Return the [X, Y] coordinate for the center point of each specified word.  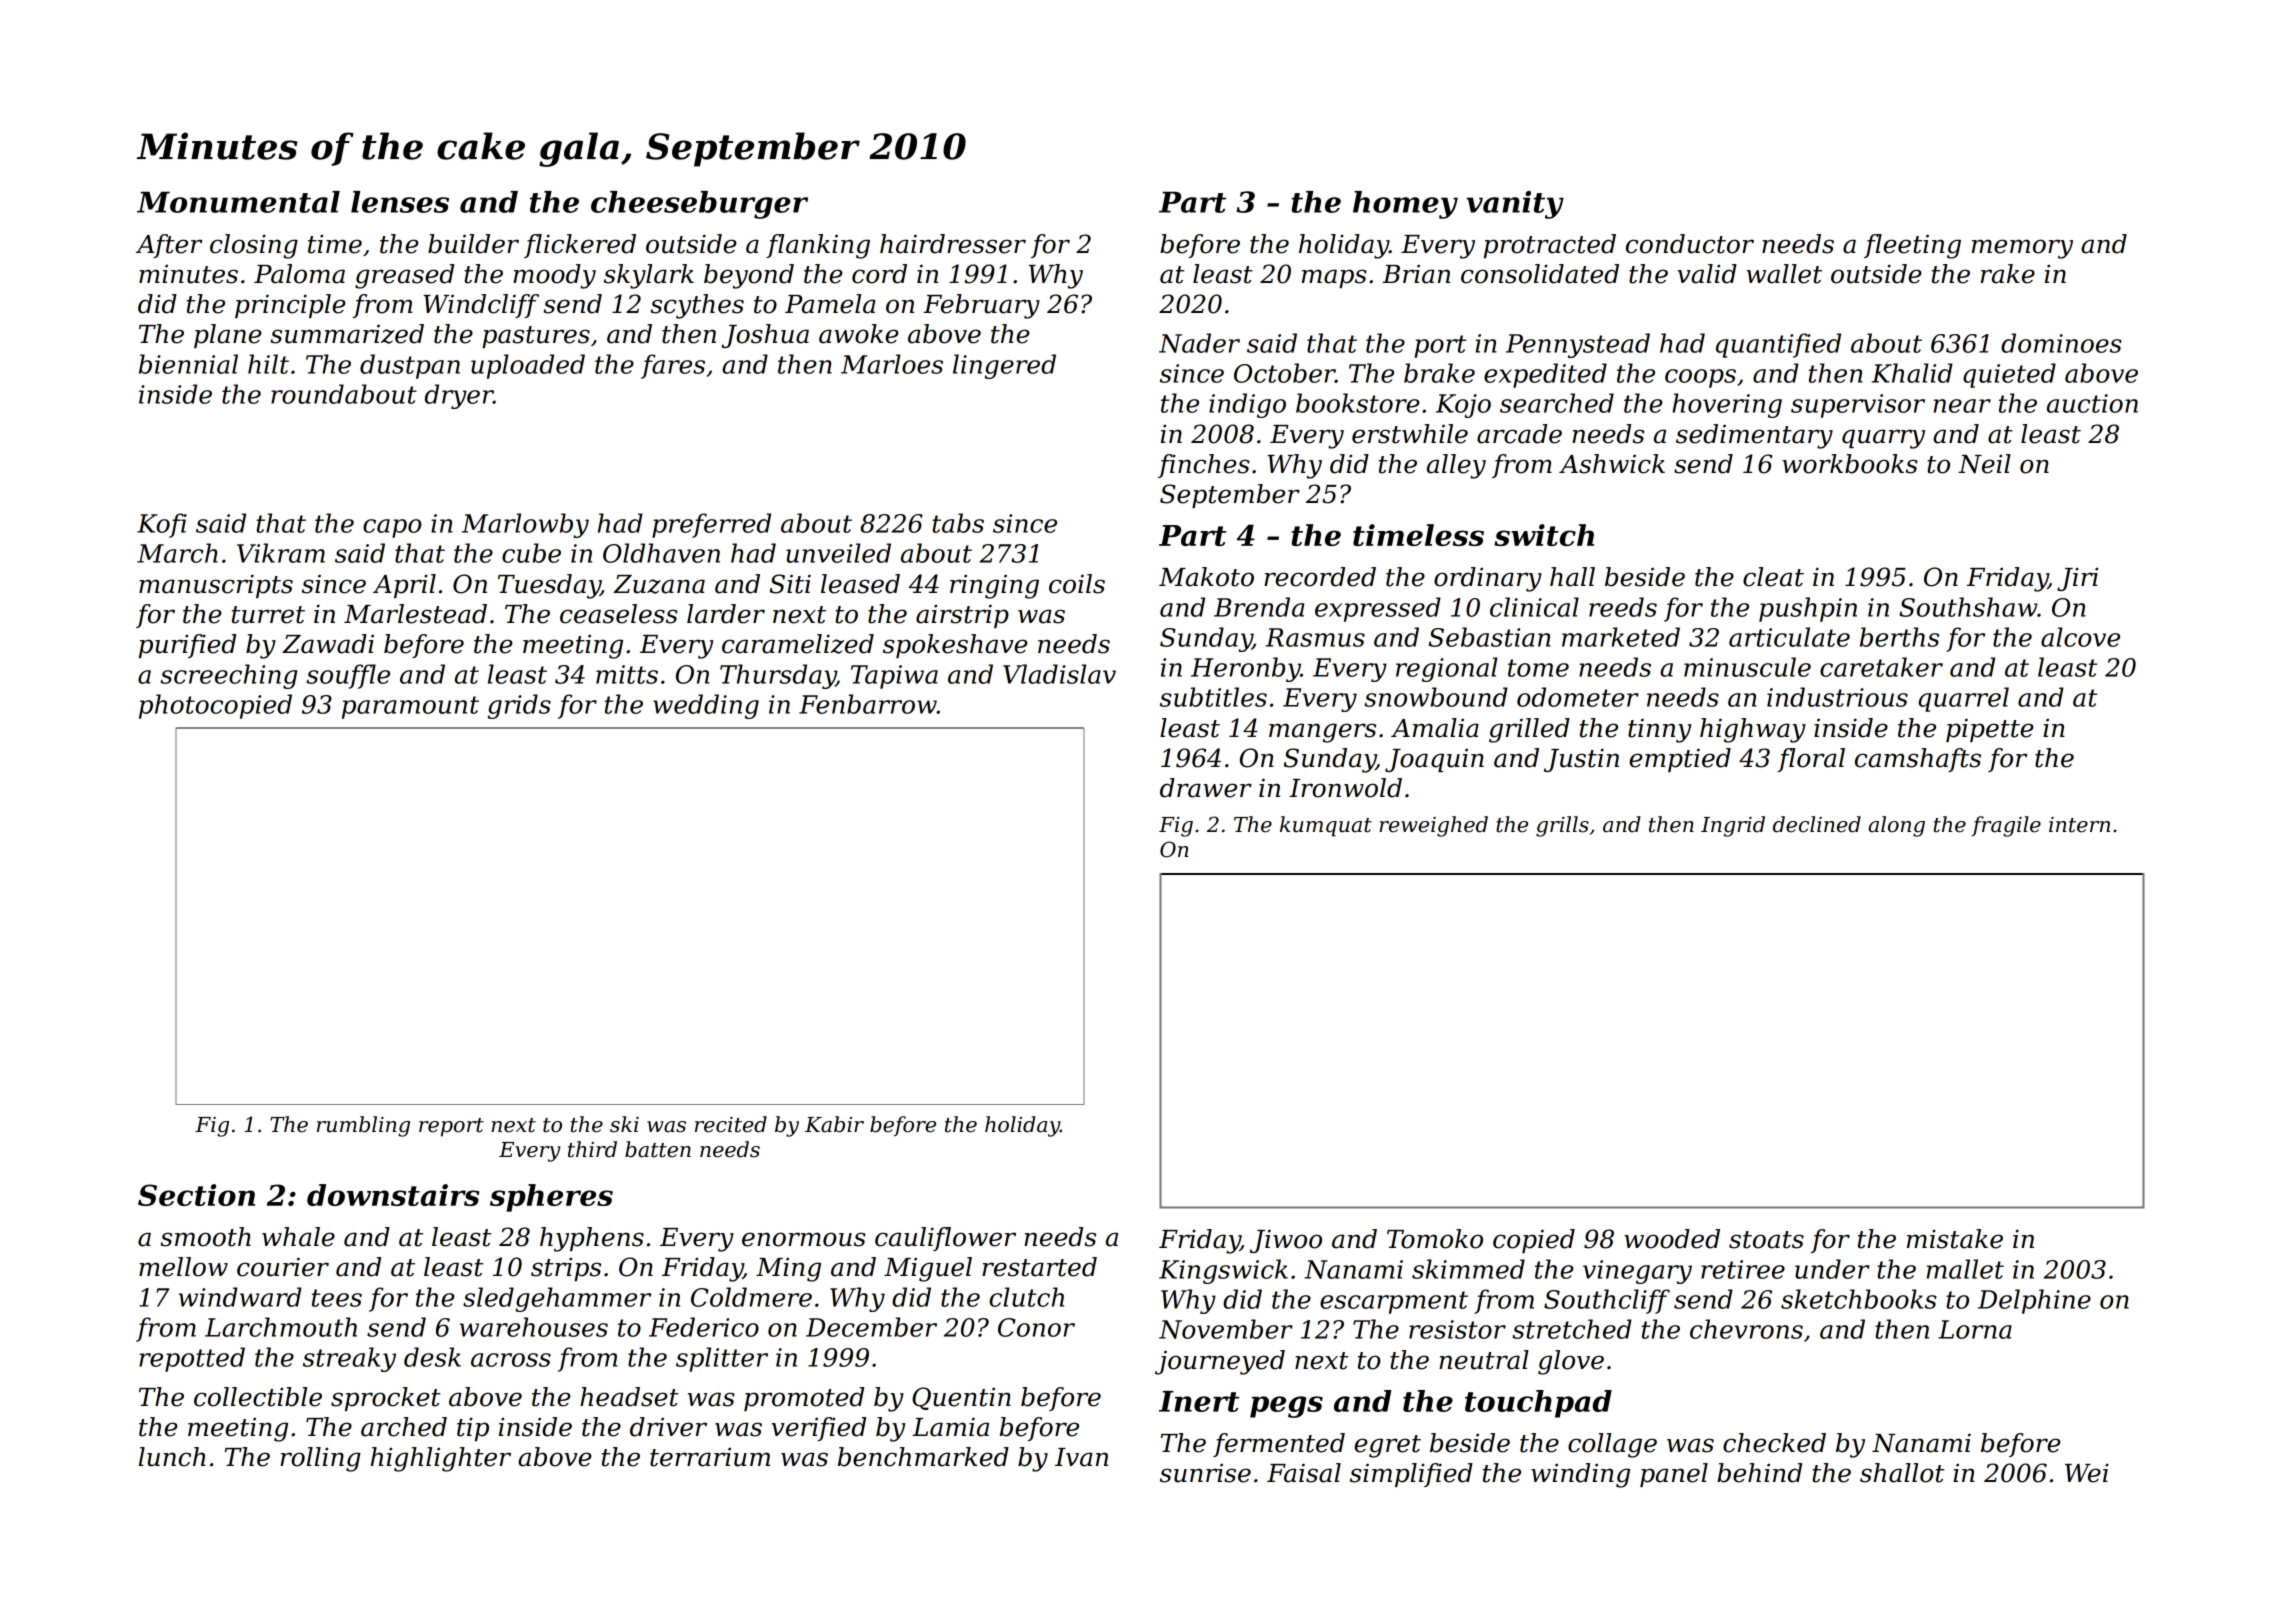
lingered [1004, 366]
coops [1700, 378]
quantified [1778, 345]
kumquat [1326, 826]
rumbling [363, 1126]
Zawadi [328, 644]
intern [2079, 825]
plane [228, 336]
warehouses [534, 1327]
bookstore [1358, 403]
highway [1753, 730]
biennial [188, 364]
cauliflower [945, 1239]
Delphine [2034, 1301]
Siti [790, 584]
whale [298, 1237]
